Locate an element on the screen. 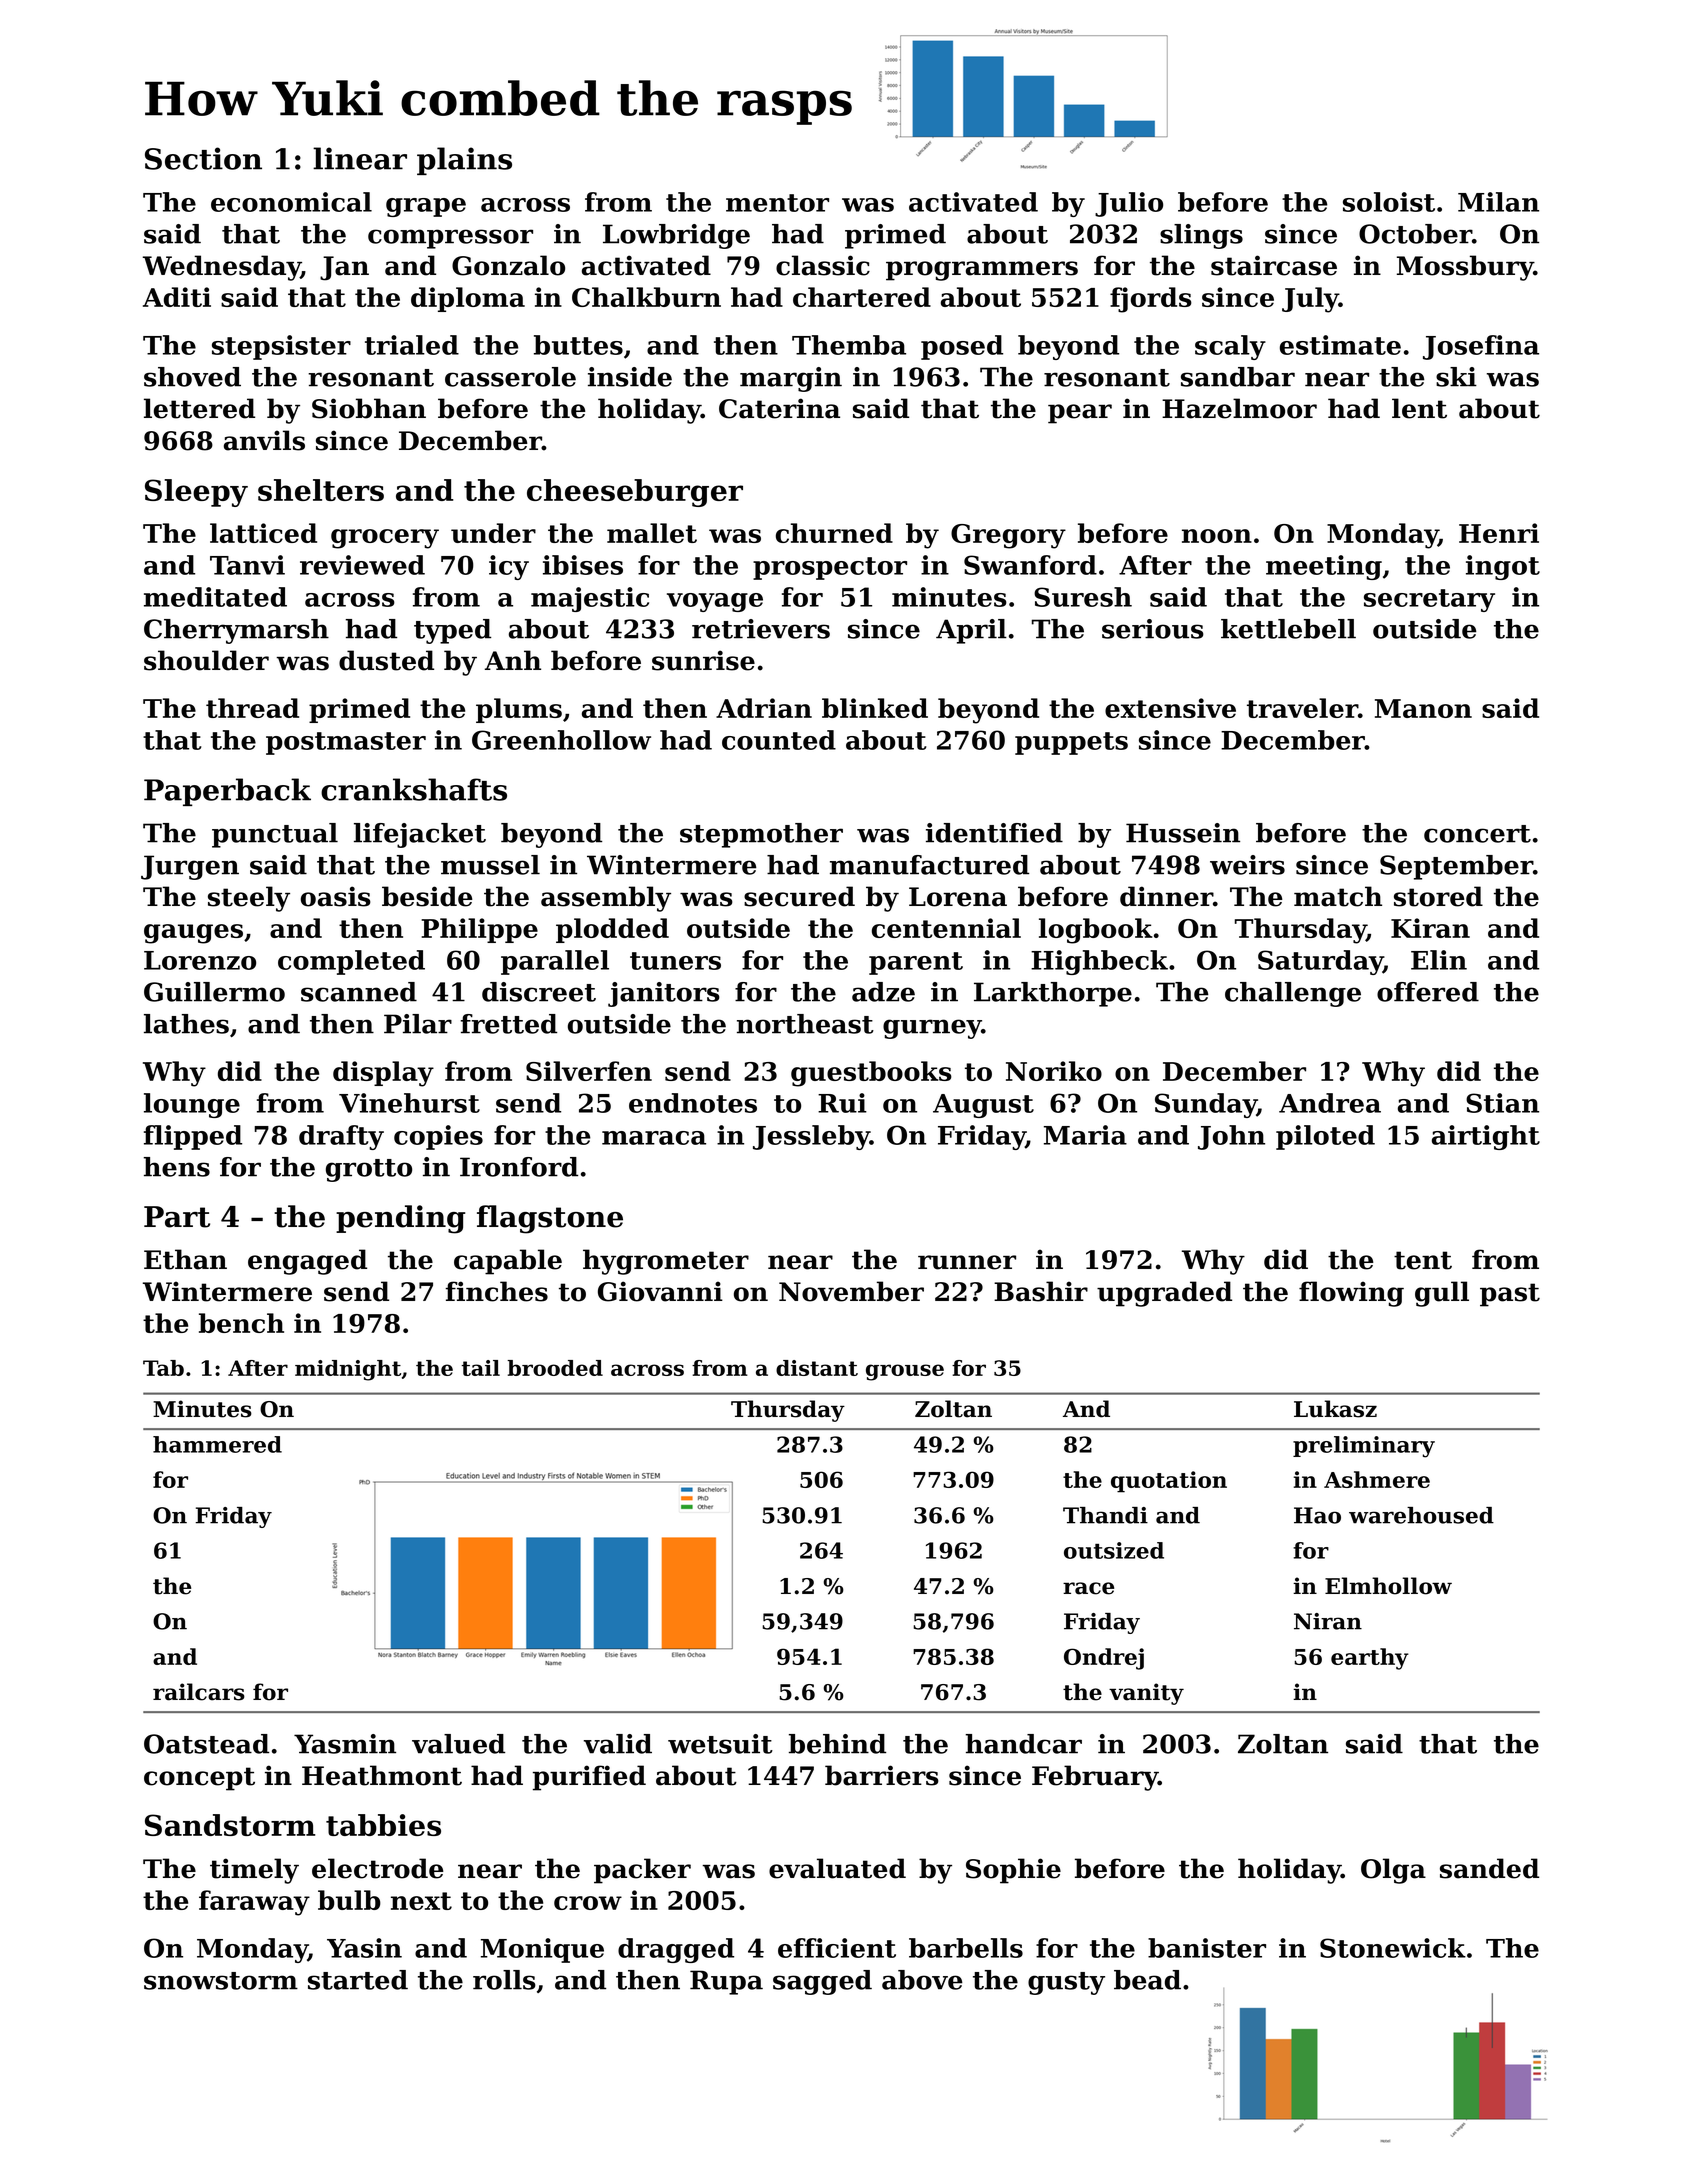 This screenshot has height=2178, width=1683. slings is located at coordinates (1201, 236).
